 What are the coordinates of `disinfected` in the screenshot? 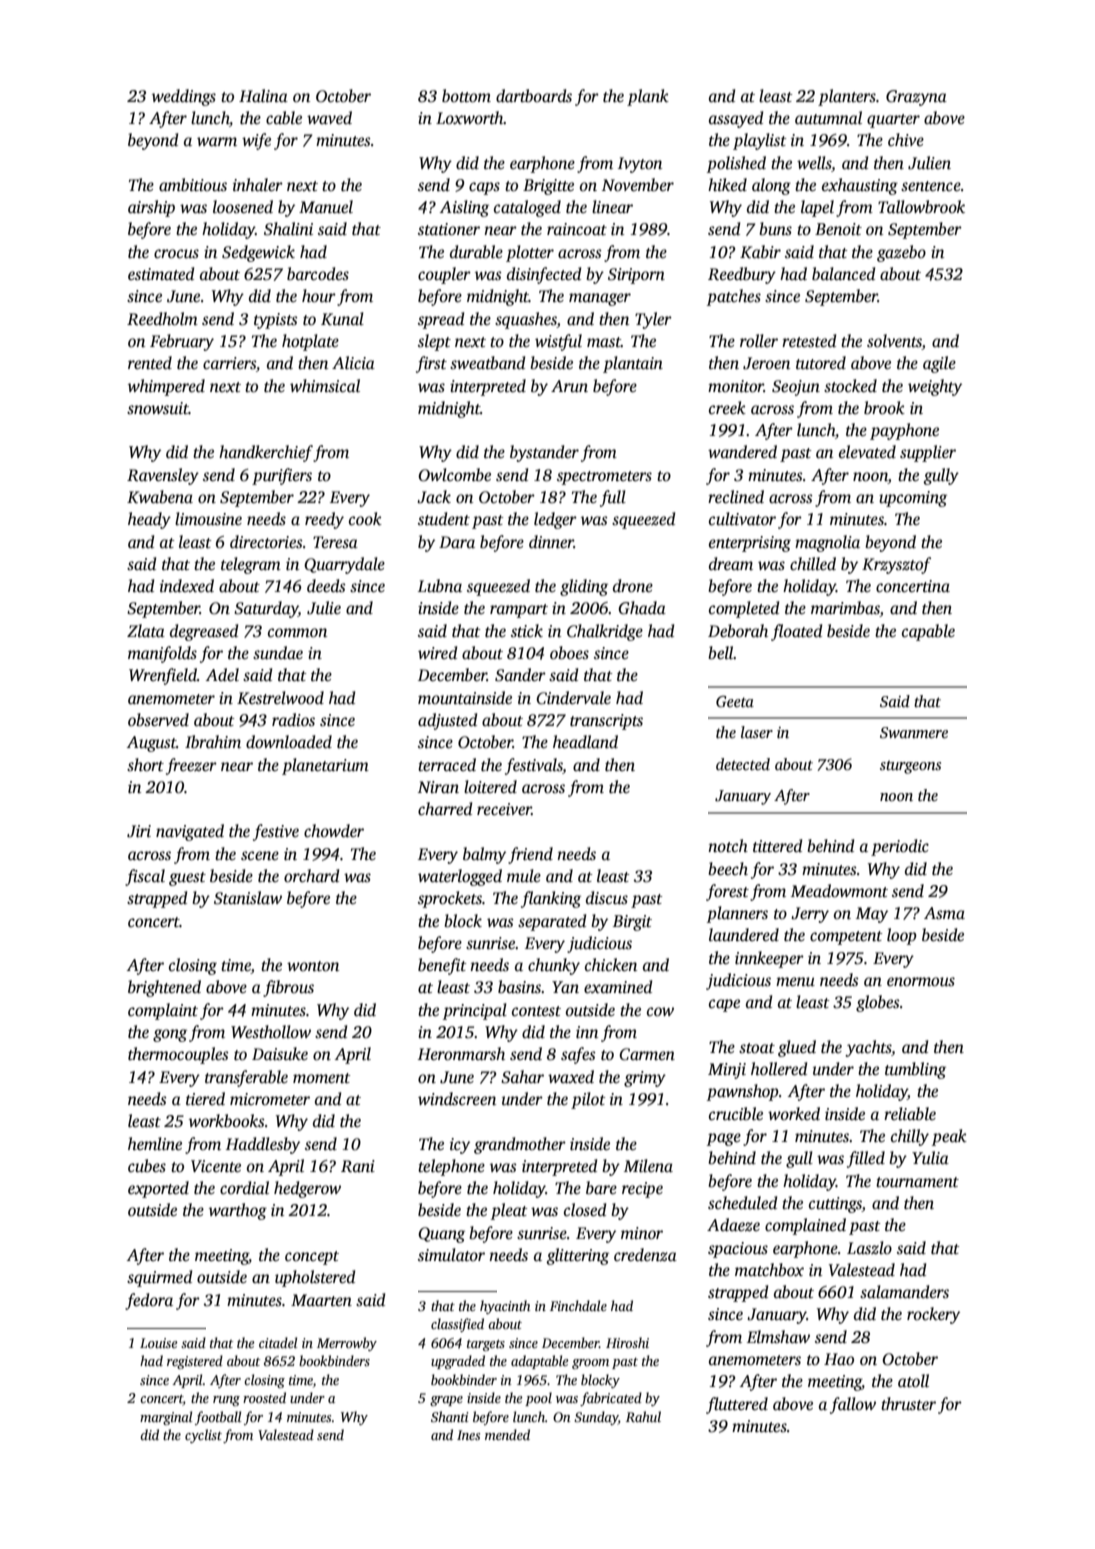 It's located at (544, 275).
